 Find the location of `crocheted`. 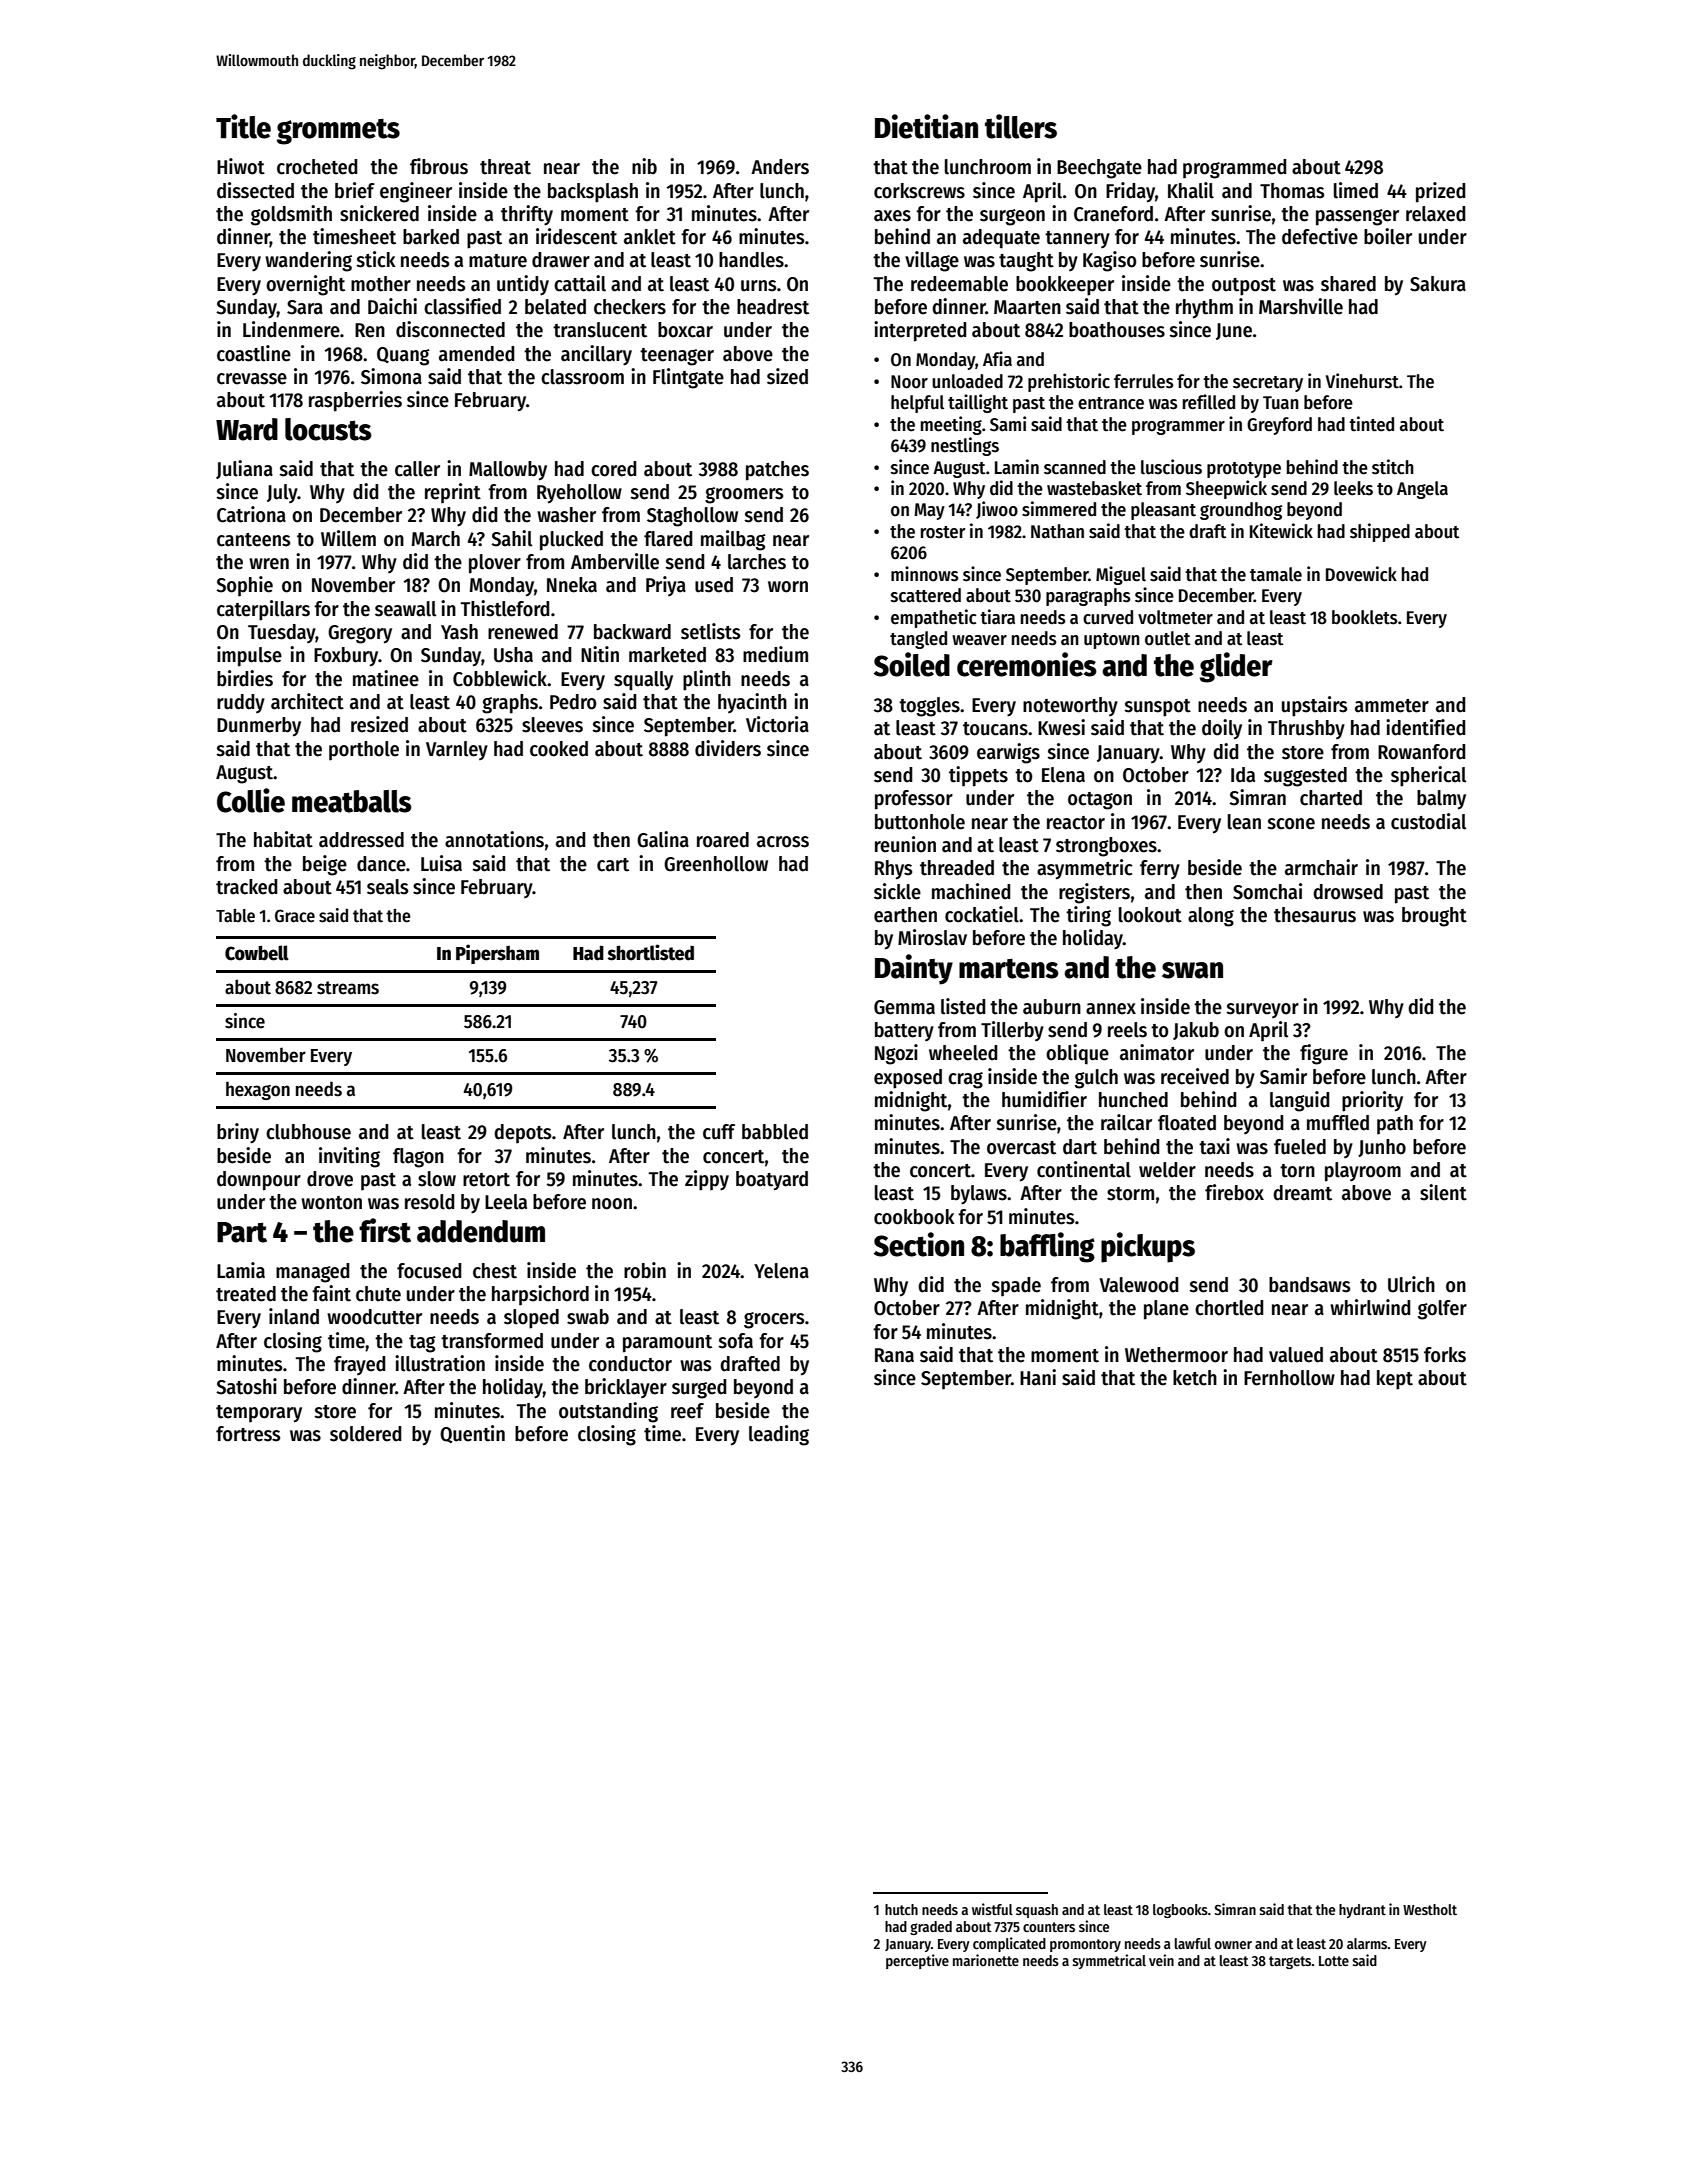

crocheted is located at coordinates (317, 167).
